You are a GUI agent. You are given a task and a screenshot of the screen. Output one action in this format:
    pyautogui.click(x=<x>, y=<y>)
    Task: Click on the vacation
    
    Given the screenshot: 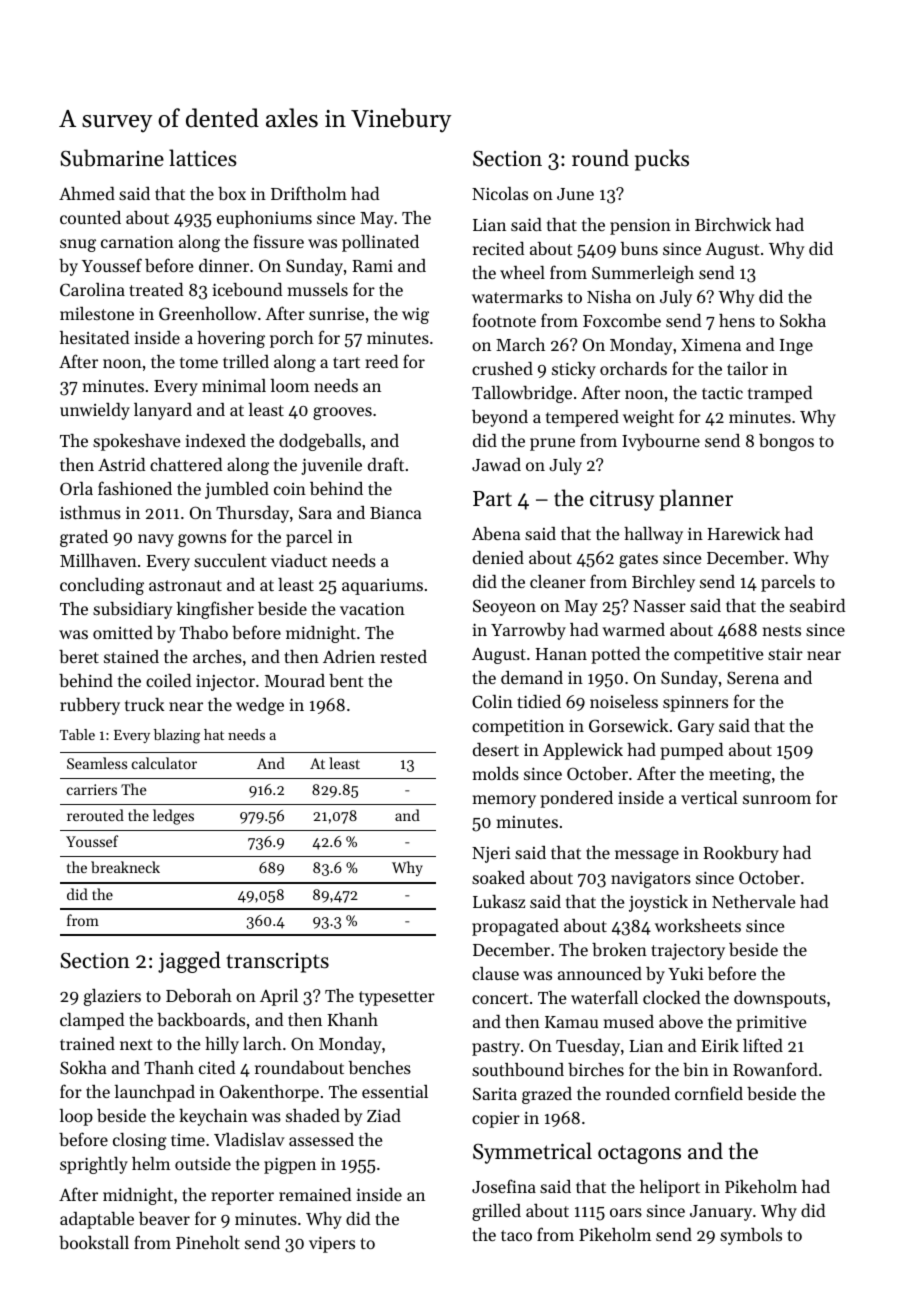 What is the action you would take?
    pyautogui.click(x=372, y=608)
